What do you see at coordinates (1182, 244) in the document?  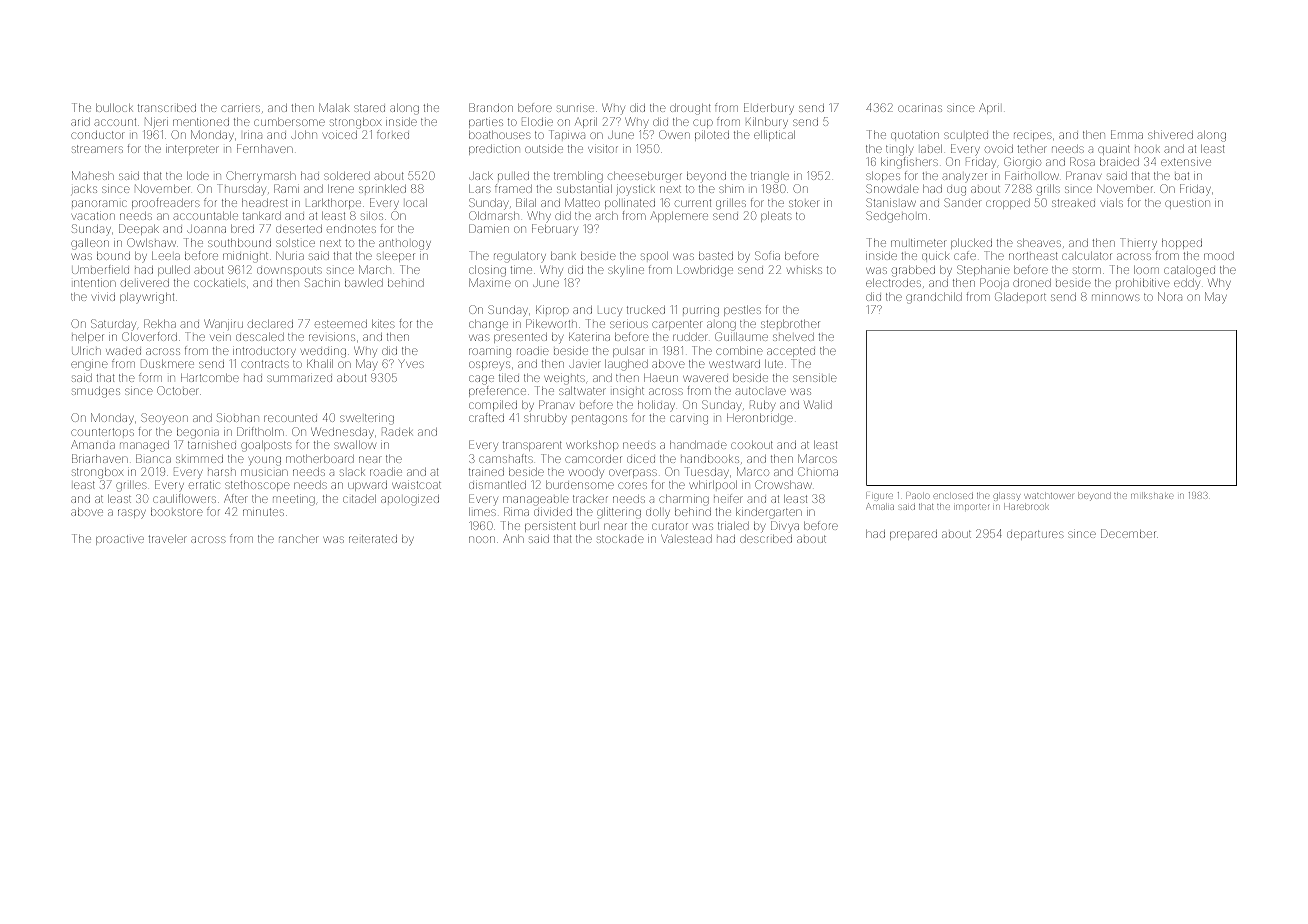 I see `hopped` at bounding box center [1182, 244].
